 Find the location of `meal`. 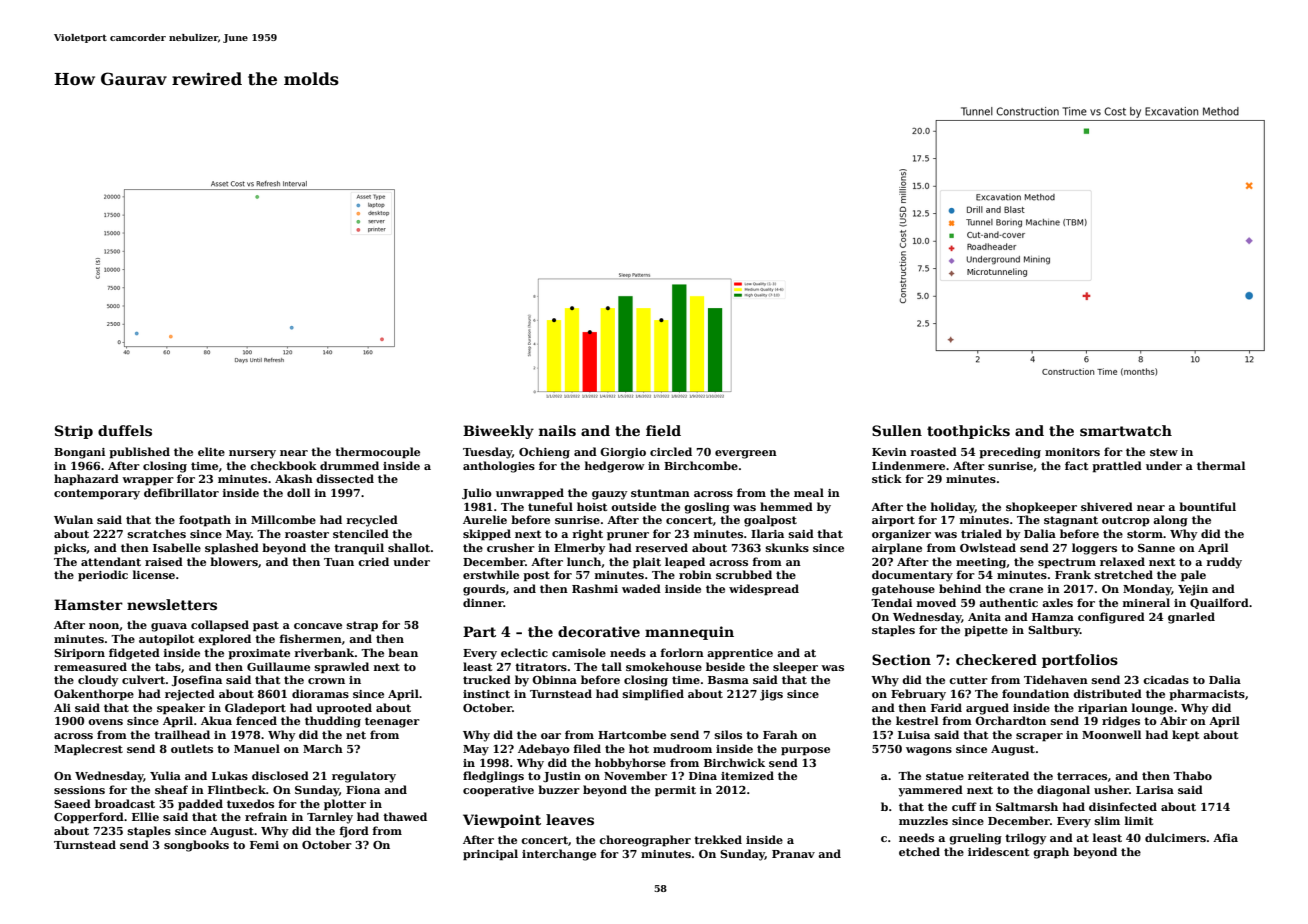

meal is located at coordinates (809, 492).
